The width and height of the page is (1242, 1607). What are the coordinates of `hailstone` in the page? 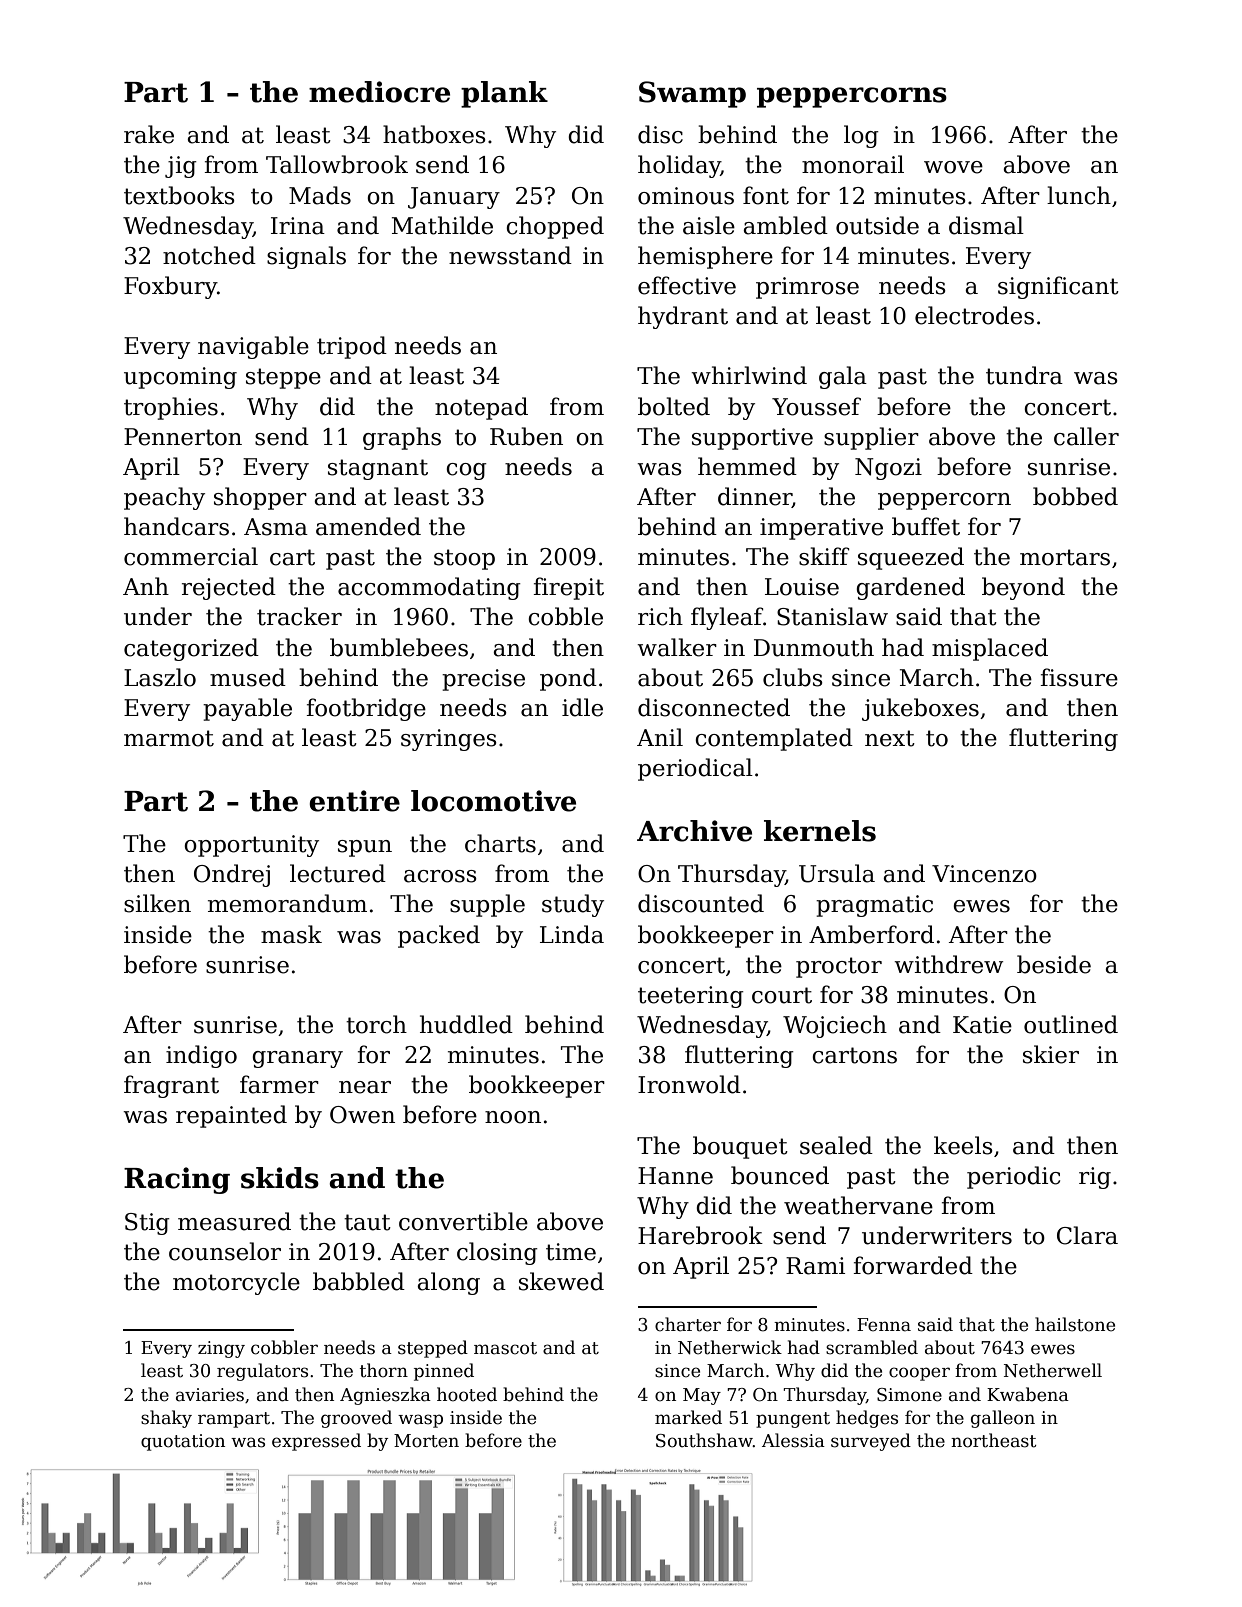 It's located at (1075, 1324).
